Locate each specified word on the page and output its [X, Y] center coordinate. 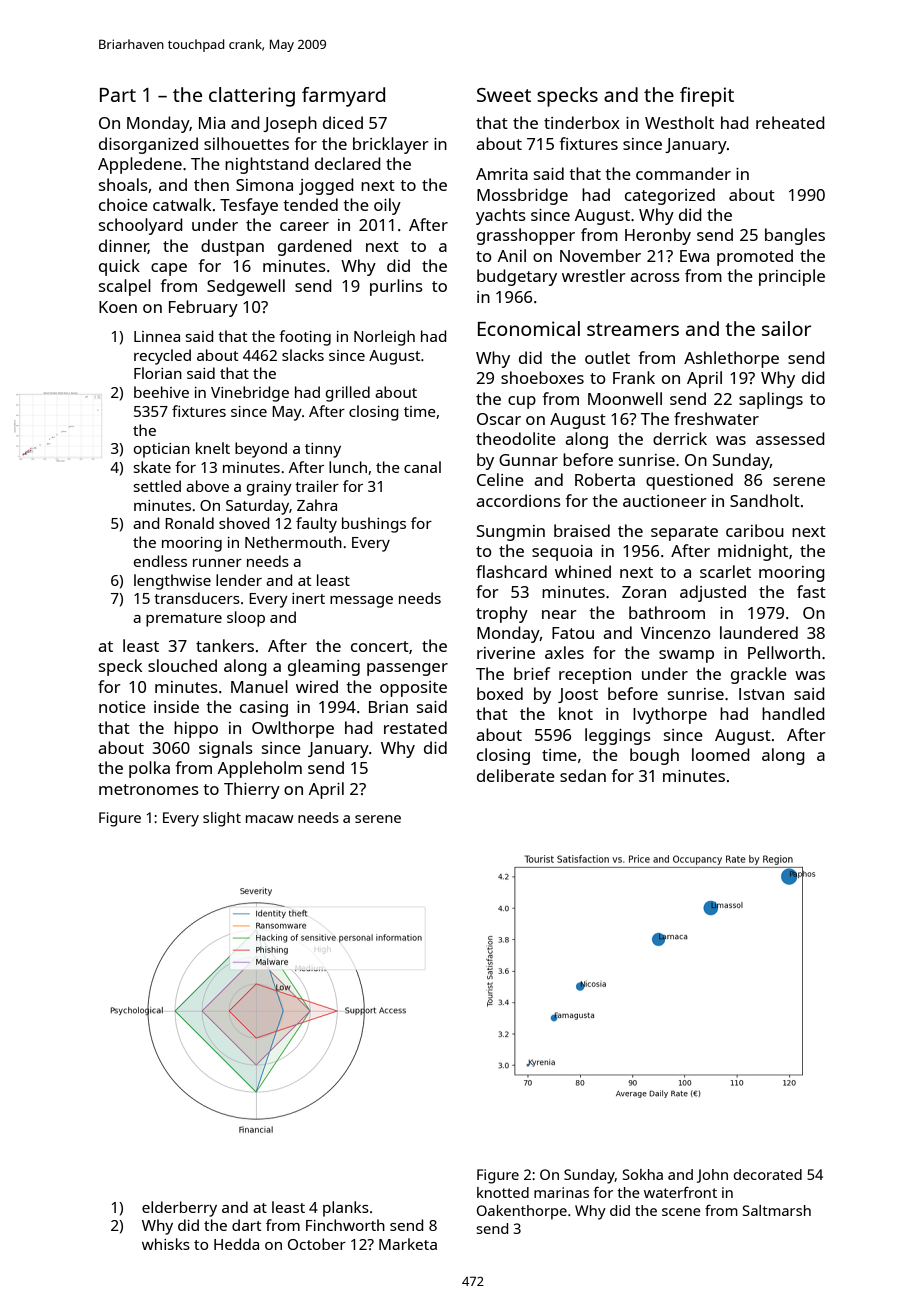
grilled [348, 394]
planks [346, 1209]
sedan [583, 775]
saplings [771, 400]
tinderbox [582, 122]
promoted [755, 257]
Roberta [605, 479]
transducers [197, 598]
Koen [118, 307]
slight [222, 819]
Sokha [643, 1174]
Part [118, 95]
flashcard [511, 571]
